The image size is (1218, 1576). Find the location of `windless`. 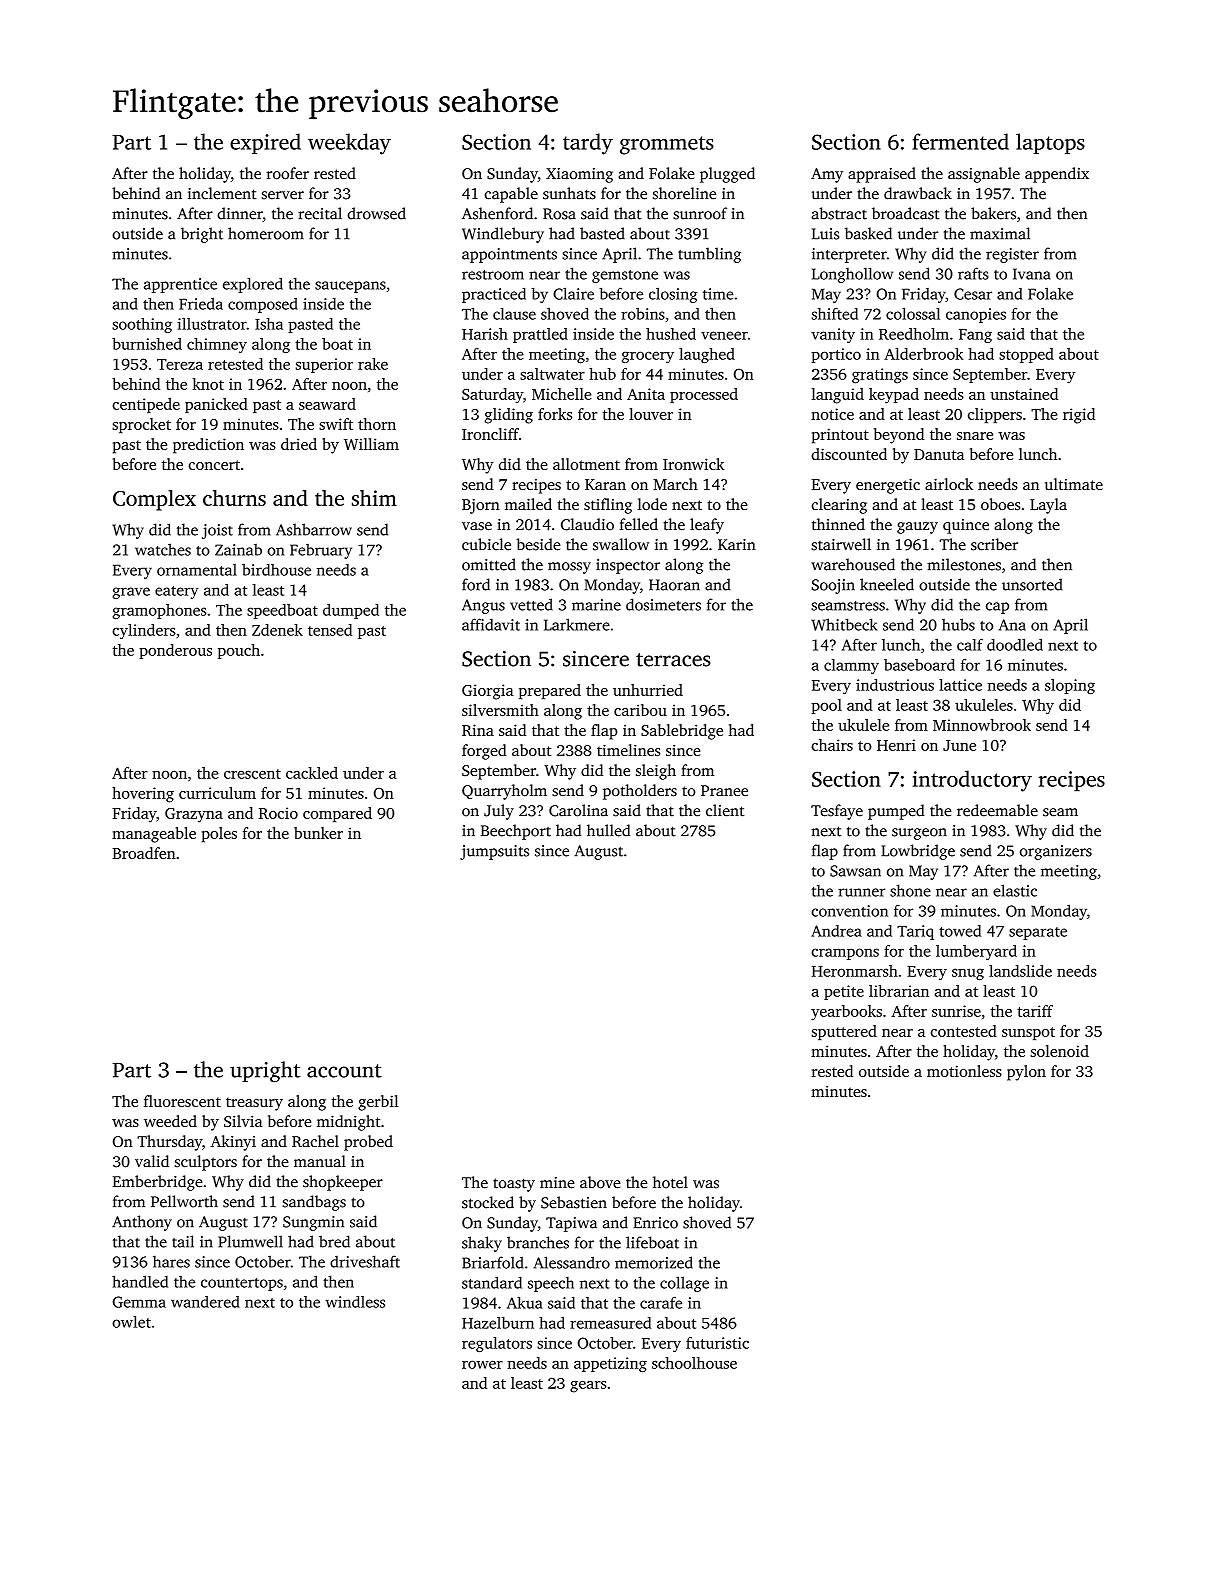

windless is located at coordinates (355, 1302).
